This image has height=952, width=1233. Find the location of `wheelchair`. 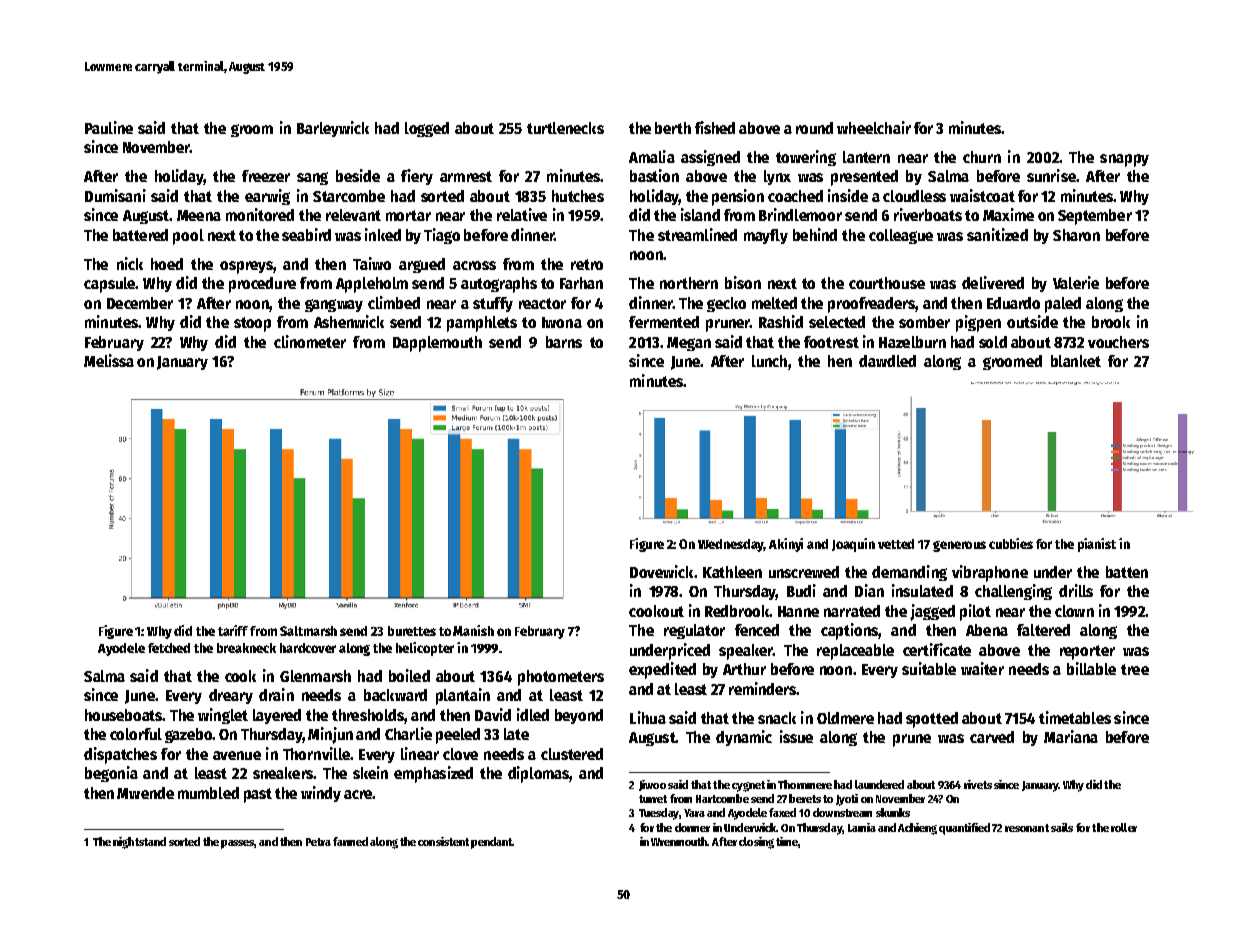

wheelchair is located at coordinates (874, 127).
